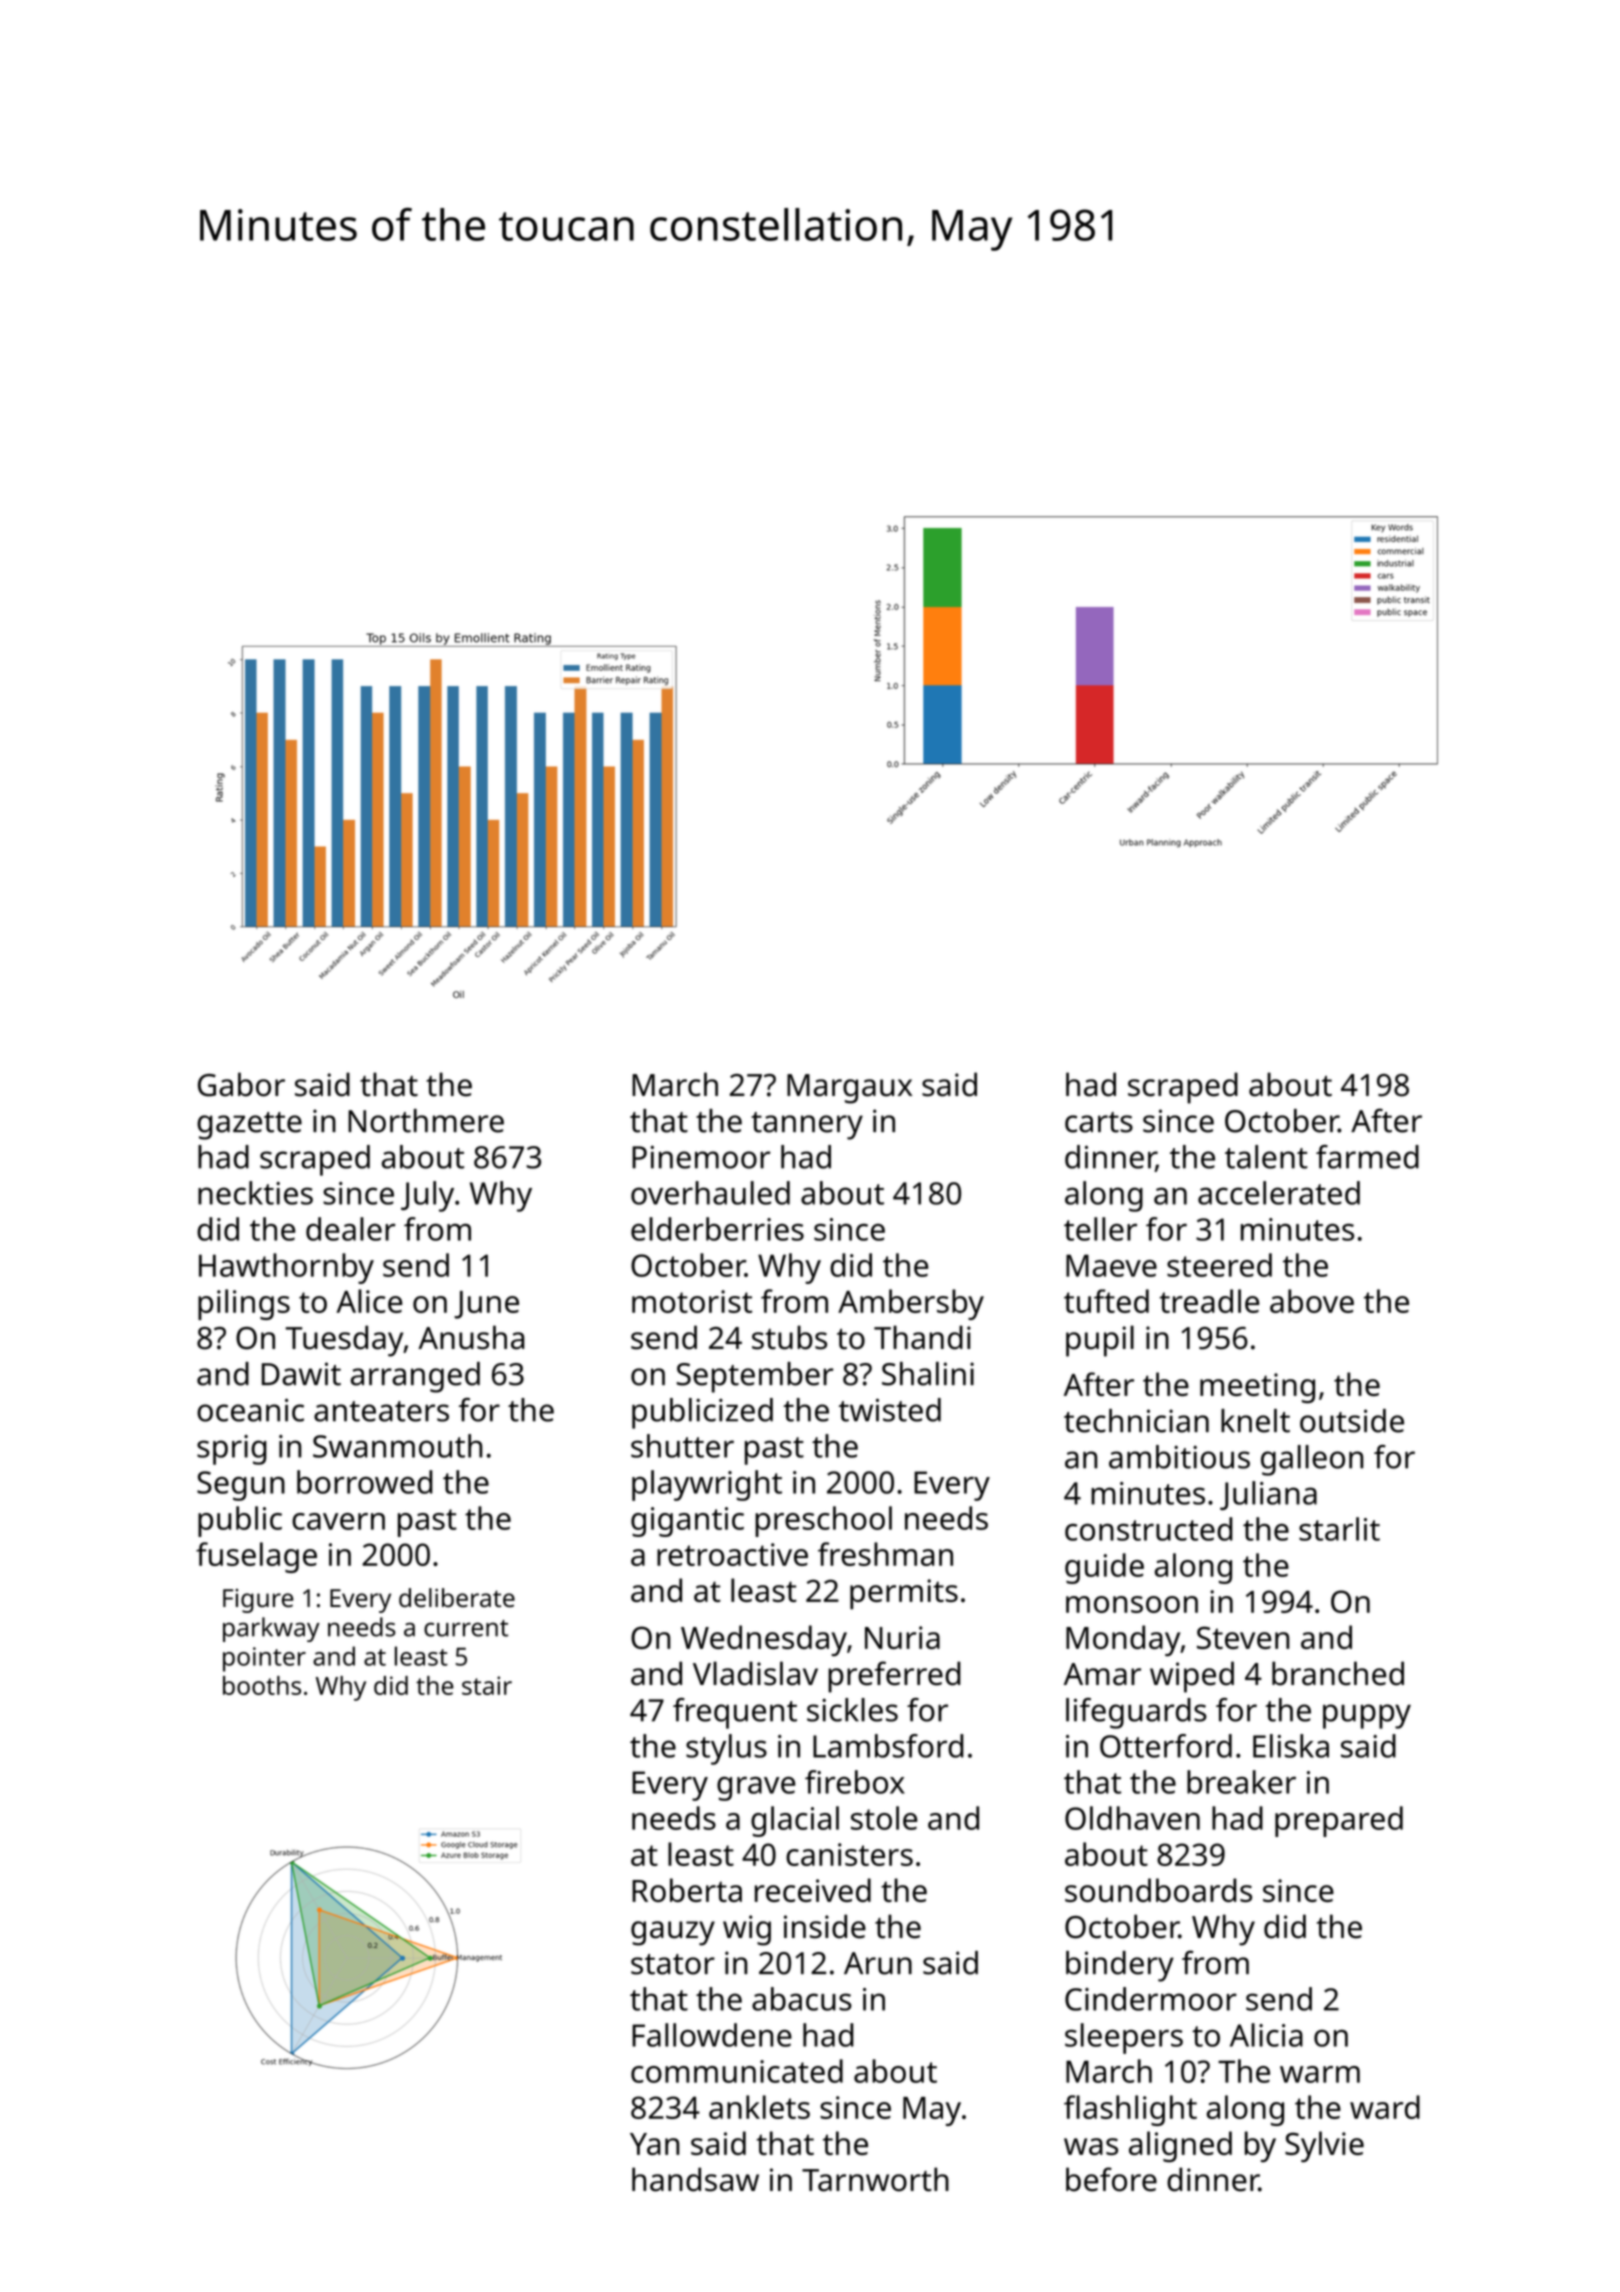 The width and height of the document is (1620, 2292). Describe the element at coordinates (747, 1930) in the document. I see `wig` at that location.
